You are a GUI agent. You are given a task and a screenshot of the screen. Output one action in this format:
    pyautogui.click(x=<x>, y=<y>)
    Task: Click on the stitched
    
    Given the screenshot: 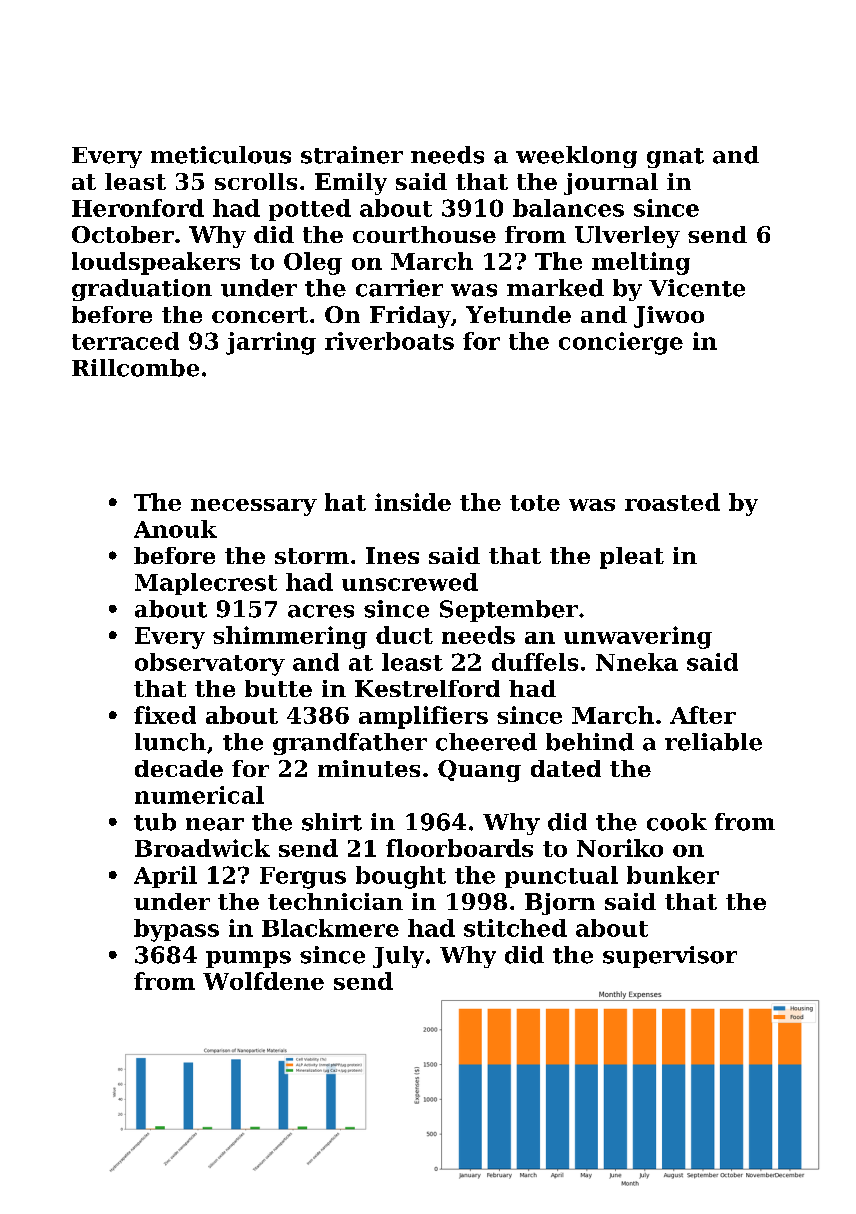 What is the action you would take?
    pyautogui.click(x=515, y=928)
